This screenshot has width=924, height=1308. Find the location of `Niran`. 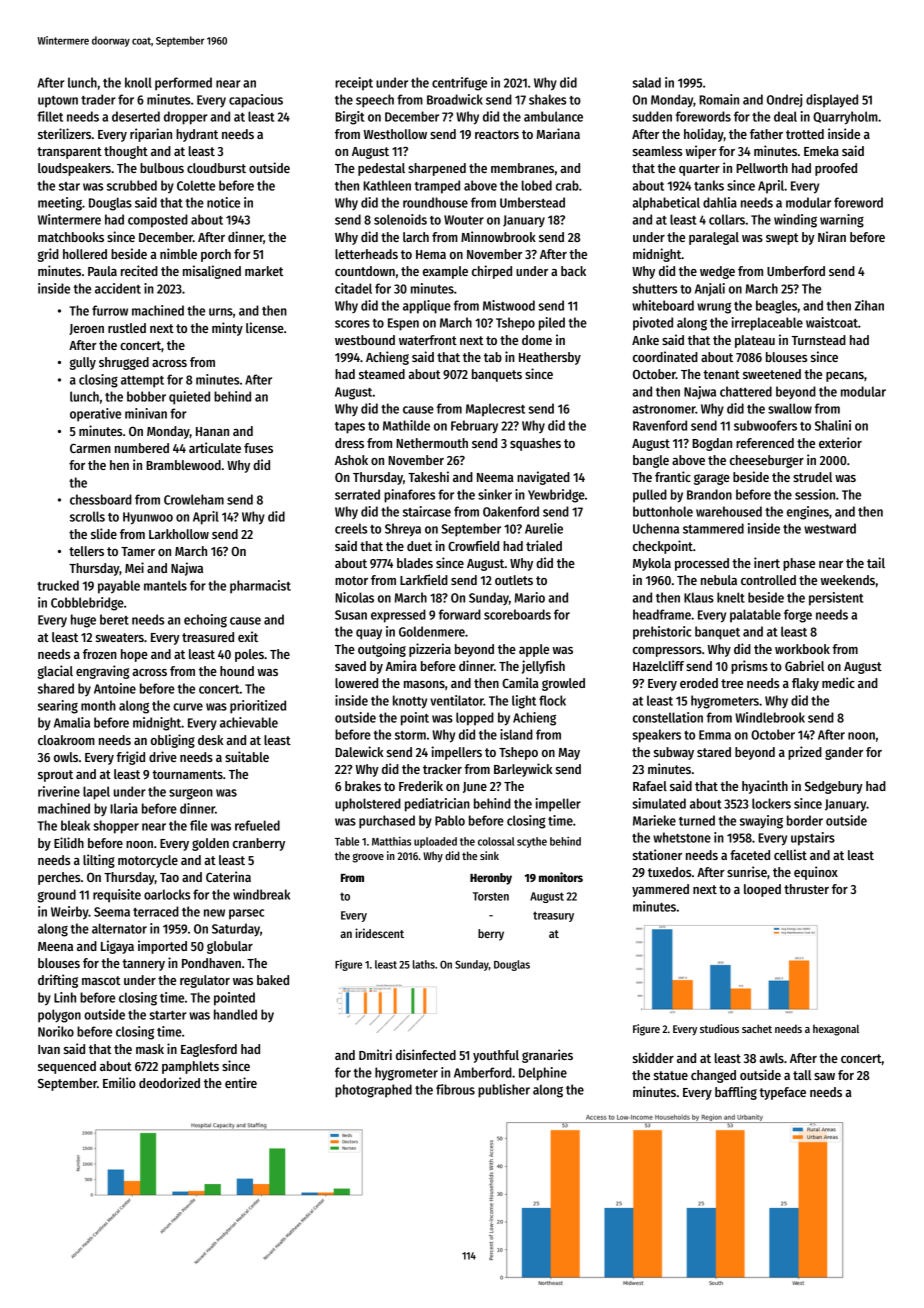

Niran is located at coordinates (832, 236).
